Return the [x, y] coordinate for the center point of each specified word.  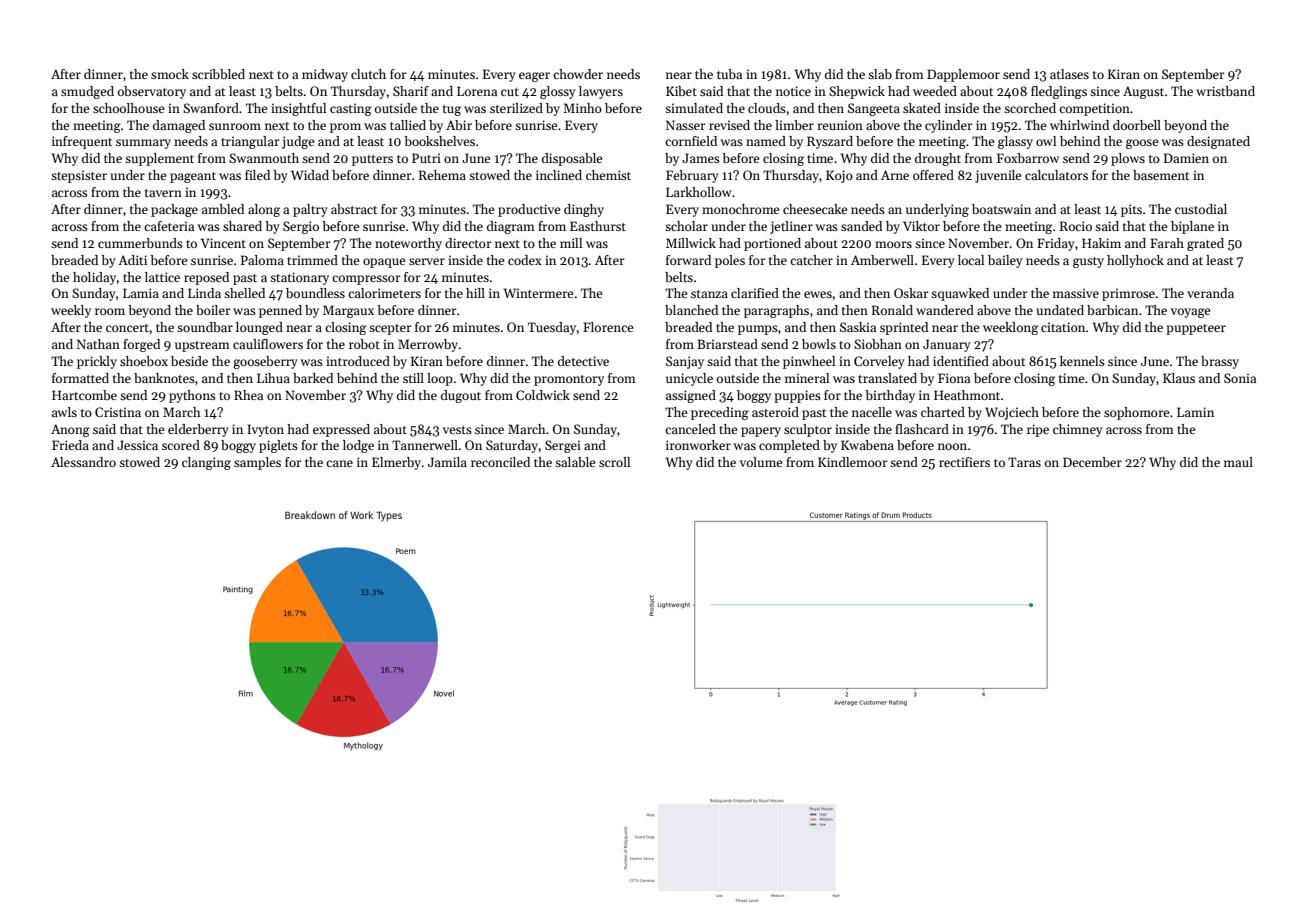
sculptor [808, 430]
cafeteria [169, 226]
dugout [461, 396]
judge [298, 142]
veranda [1210, 293]
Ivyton [265, 430]
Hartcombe [84, 395]
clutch [368, 74]
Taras [1024, 462]
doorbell [1137, 125]
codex [525, 260]
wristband [1225, 91]
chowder [578, 74]
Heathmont [967, 395]
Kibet [681, 91]
